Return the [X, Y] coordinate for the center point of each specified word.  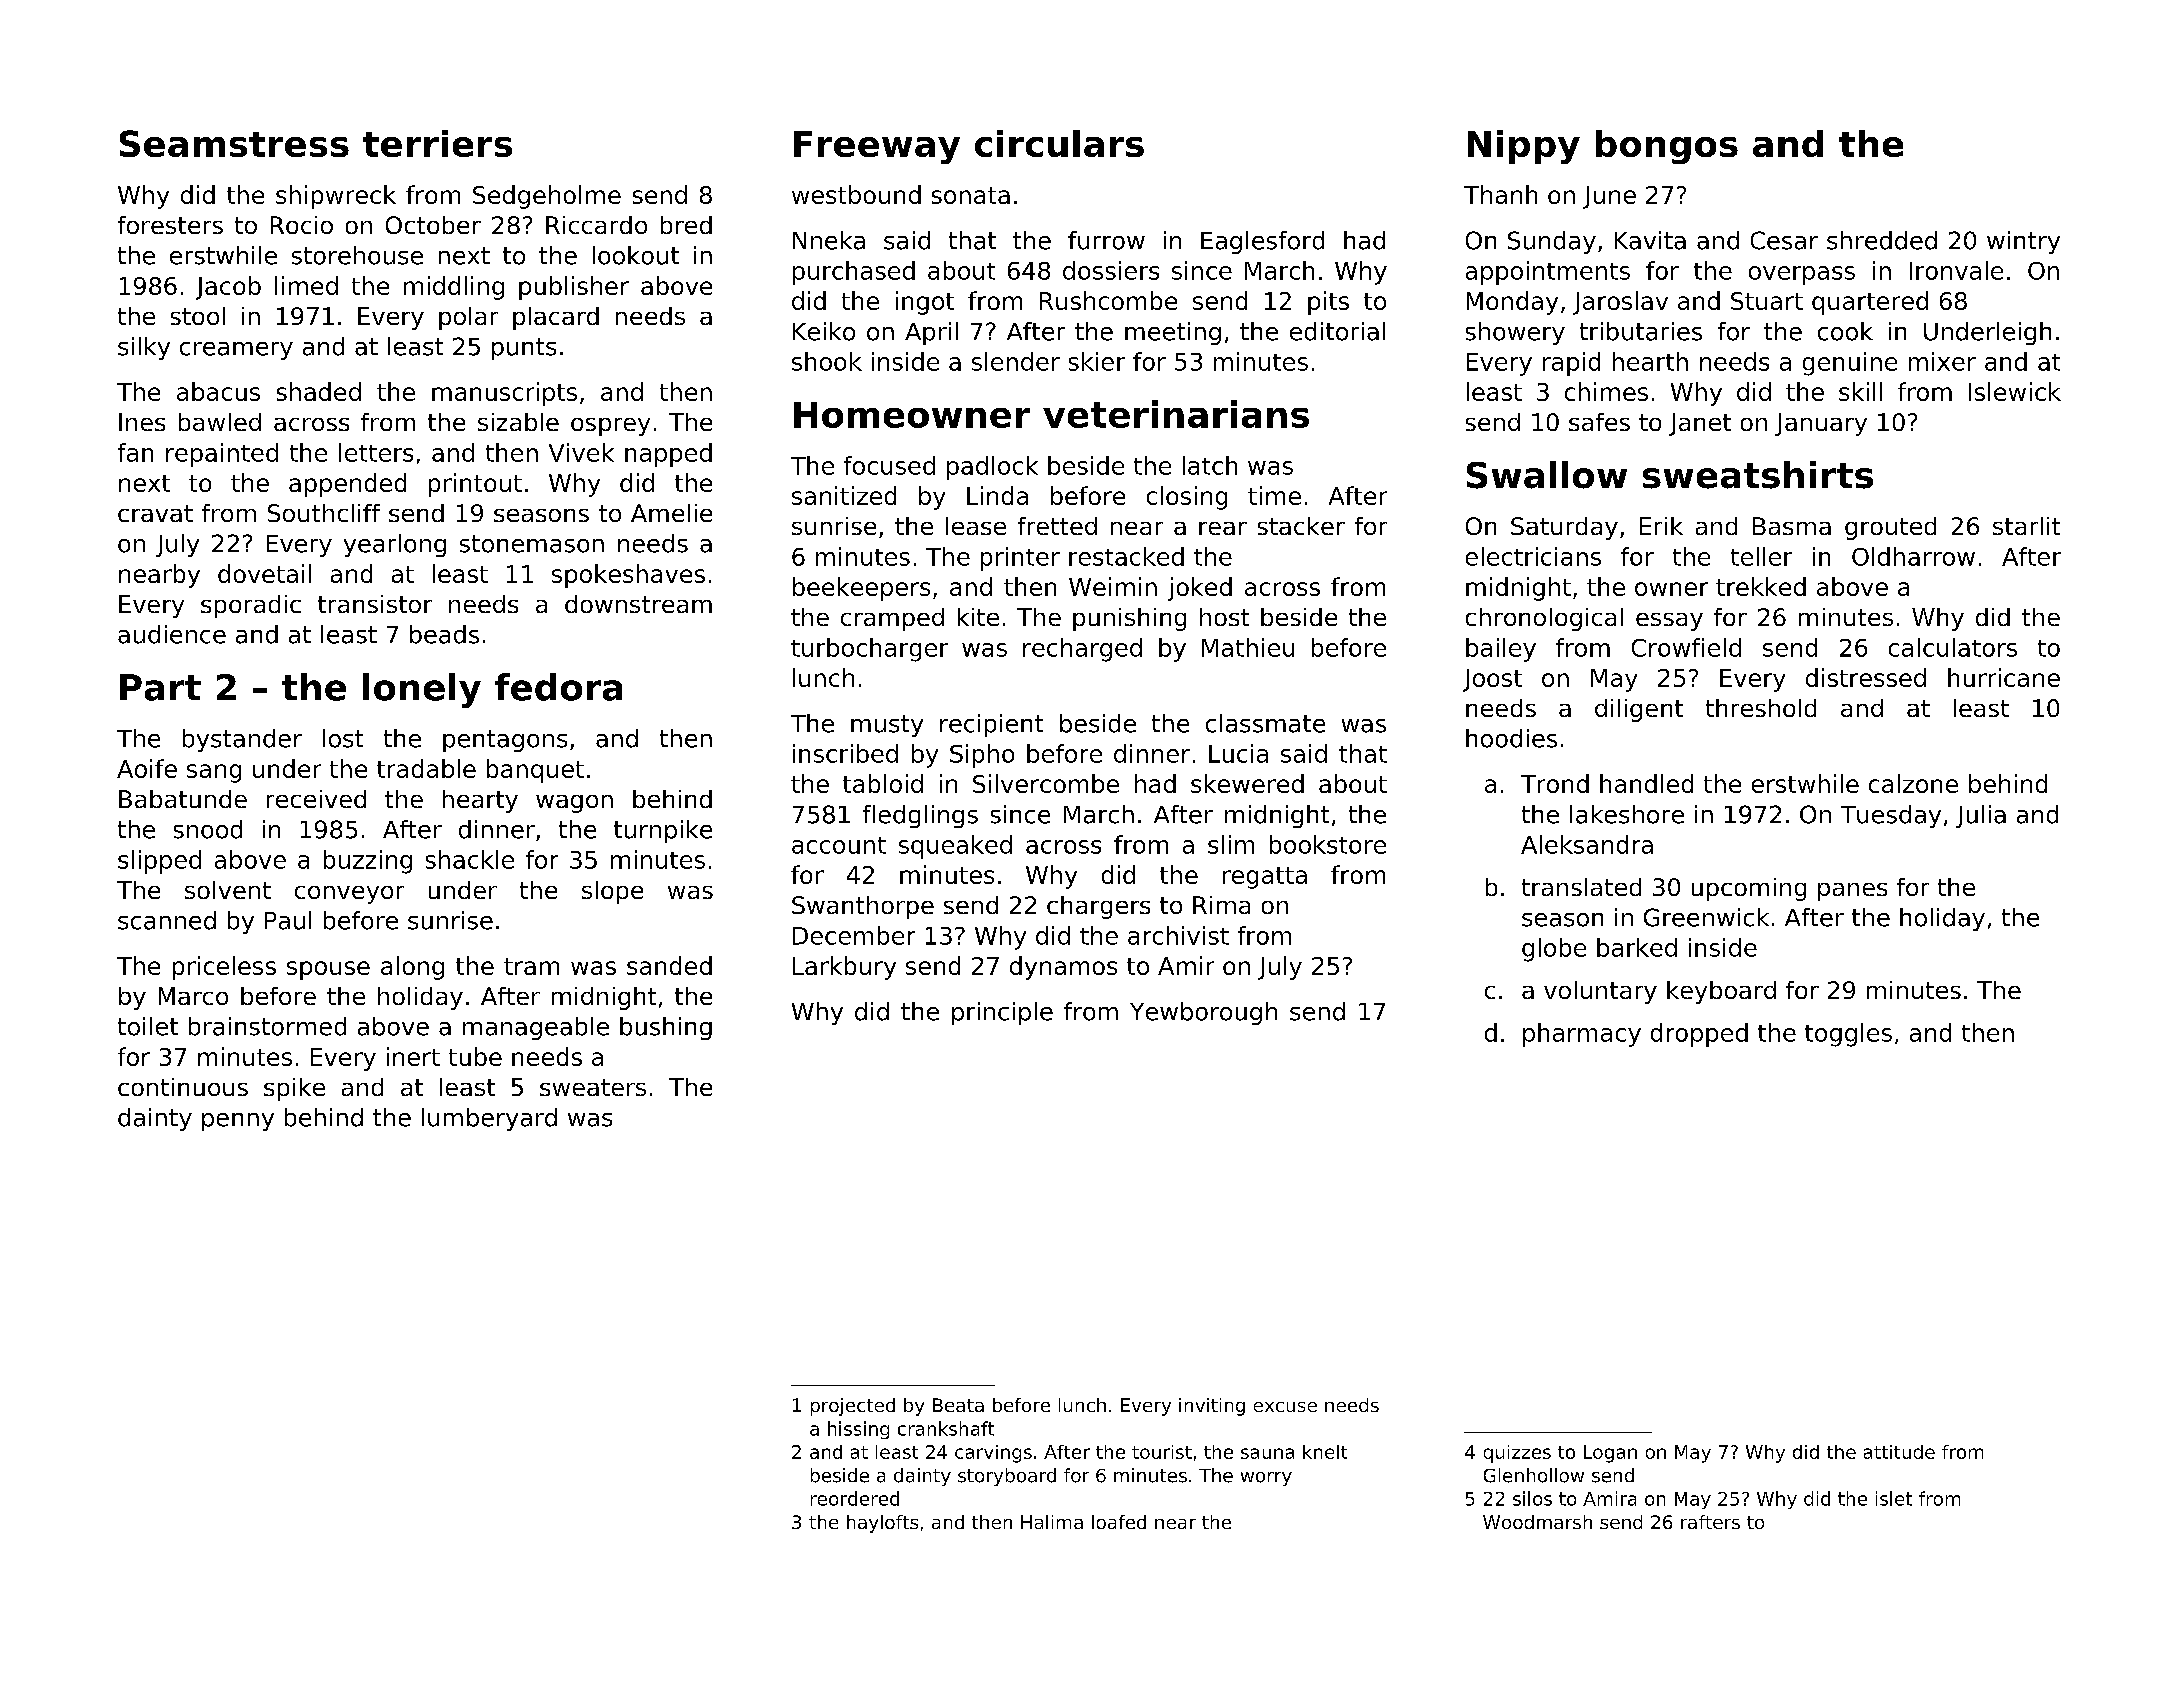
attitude [1899, 1452]
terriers [437, 143]
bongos [1667, 147]
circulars [1059, 143]
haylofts [882, 1524]
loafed [1119, 1522]
